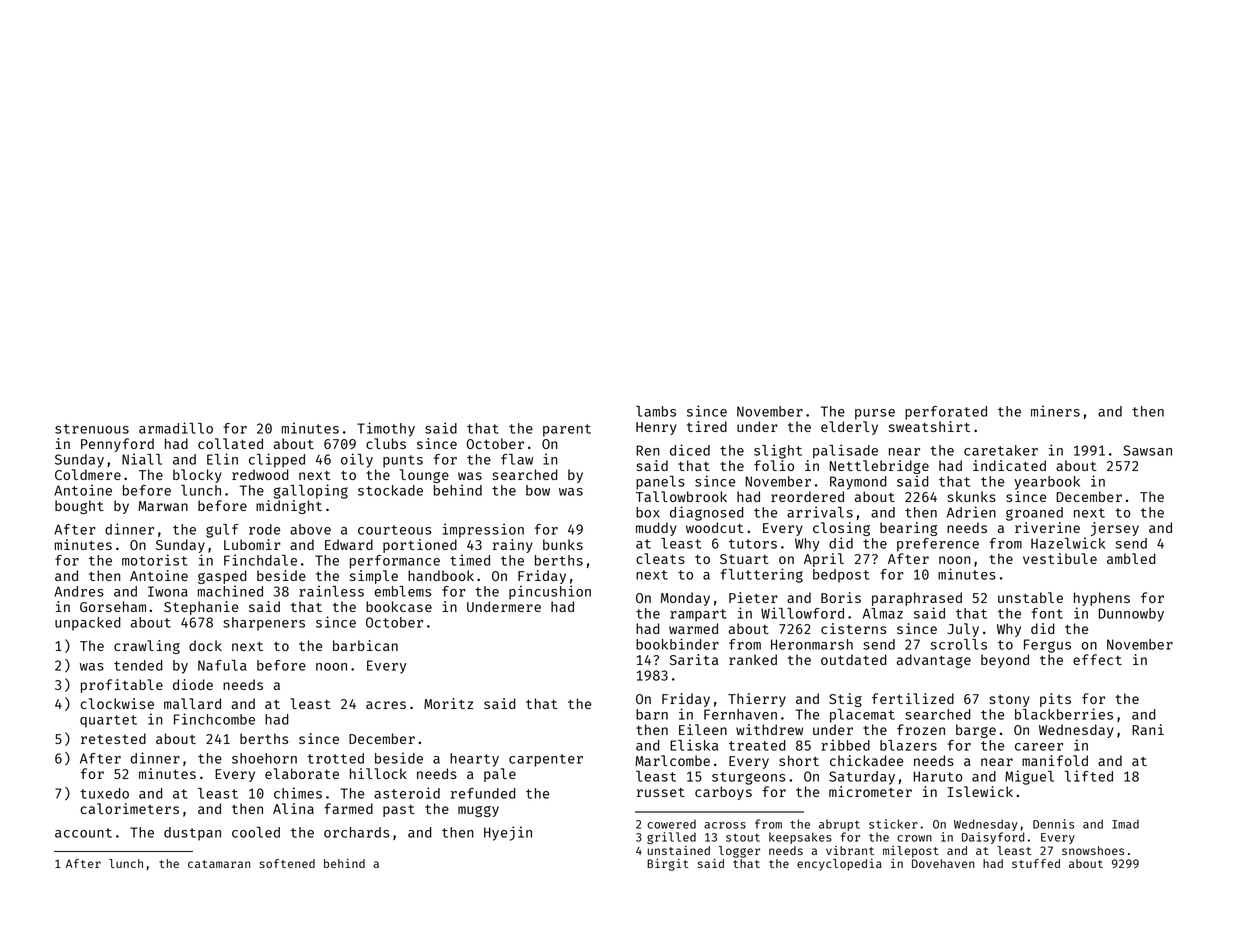  What do you see at coordinates (176, 428) in the document?
I see `armadillo` at bounding box center [176, 428].
